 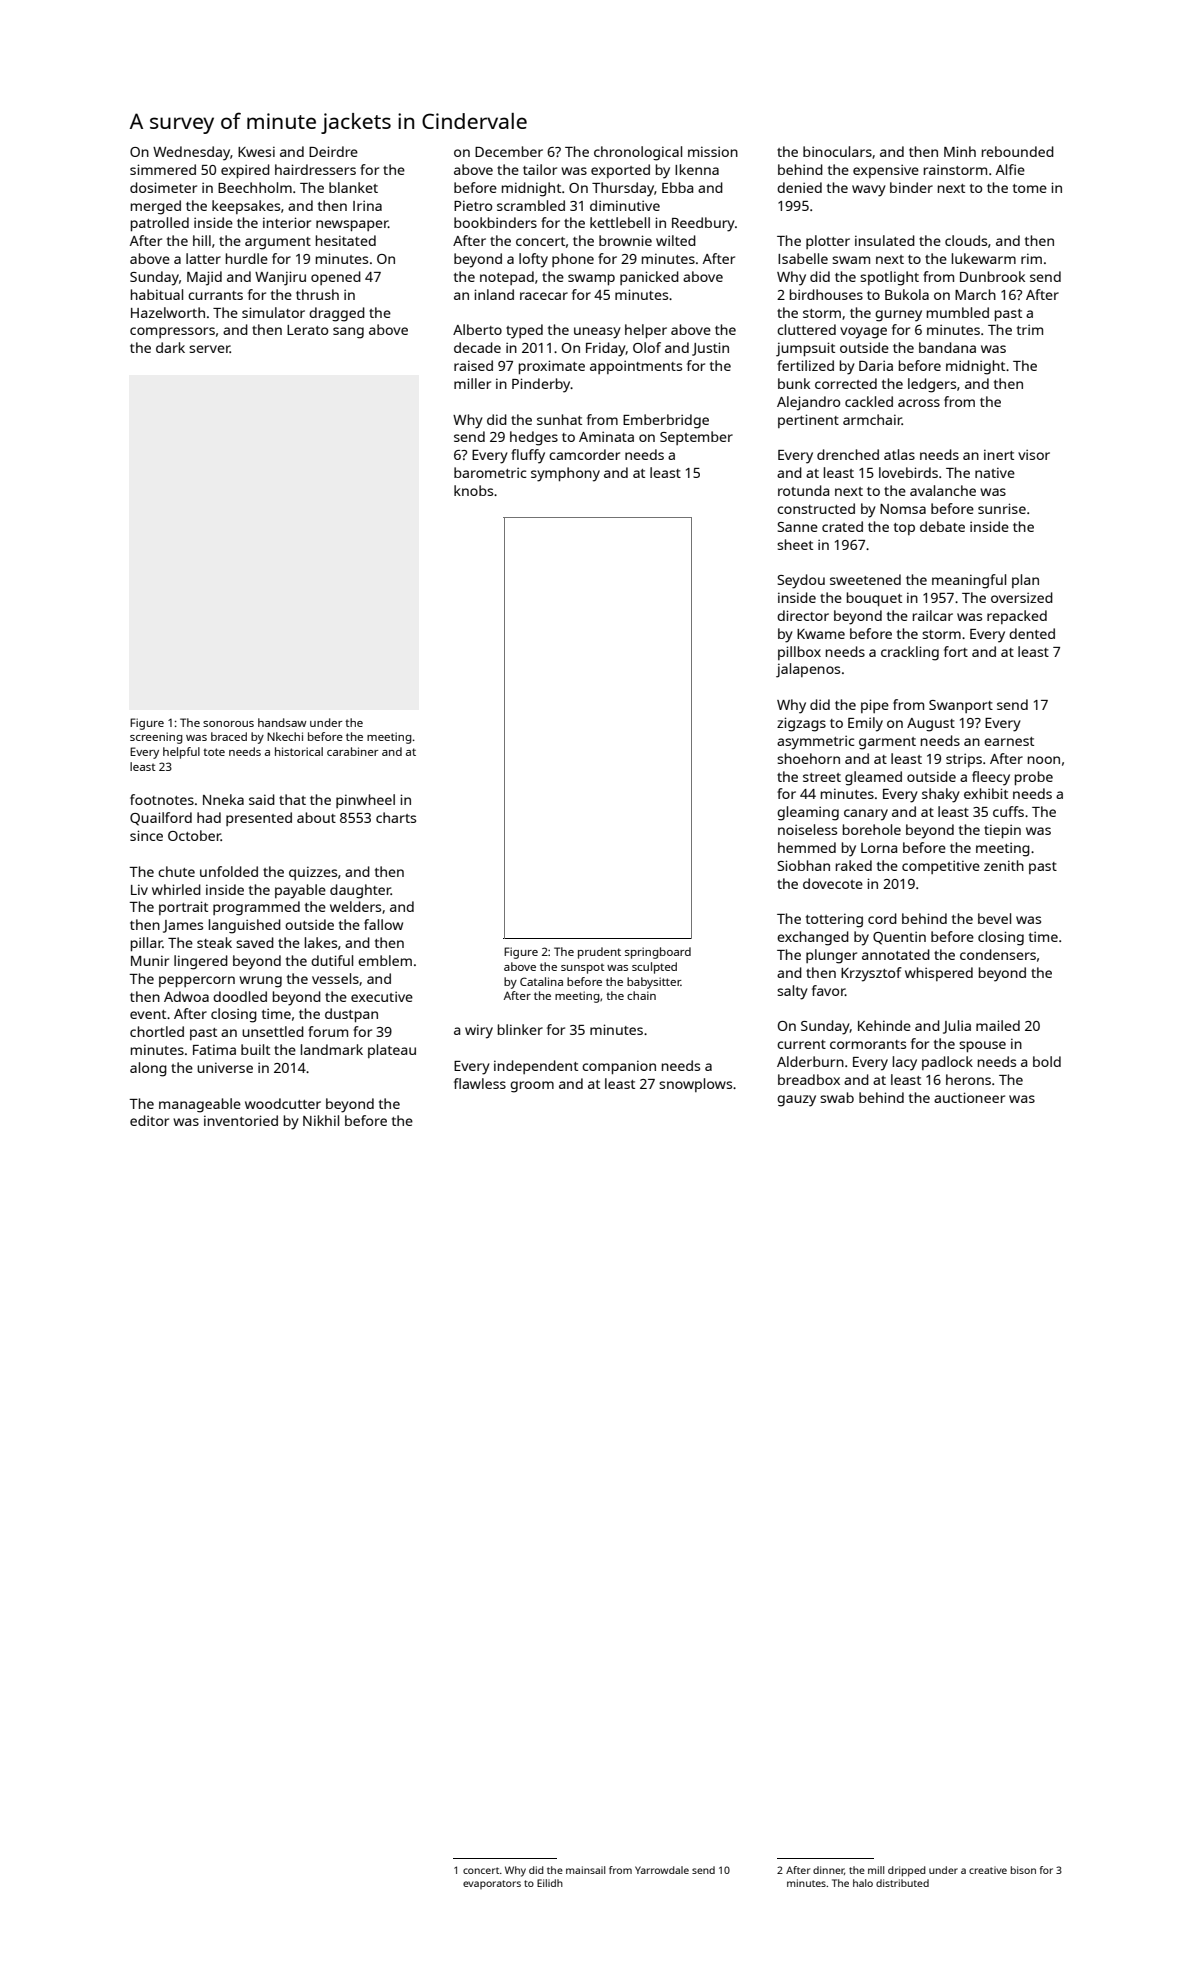 I want to click on mainsail, so click(x=585, y=1870).
